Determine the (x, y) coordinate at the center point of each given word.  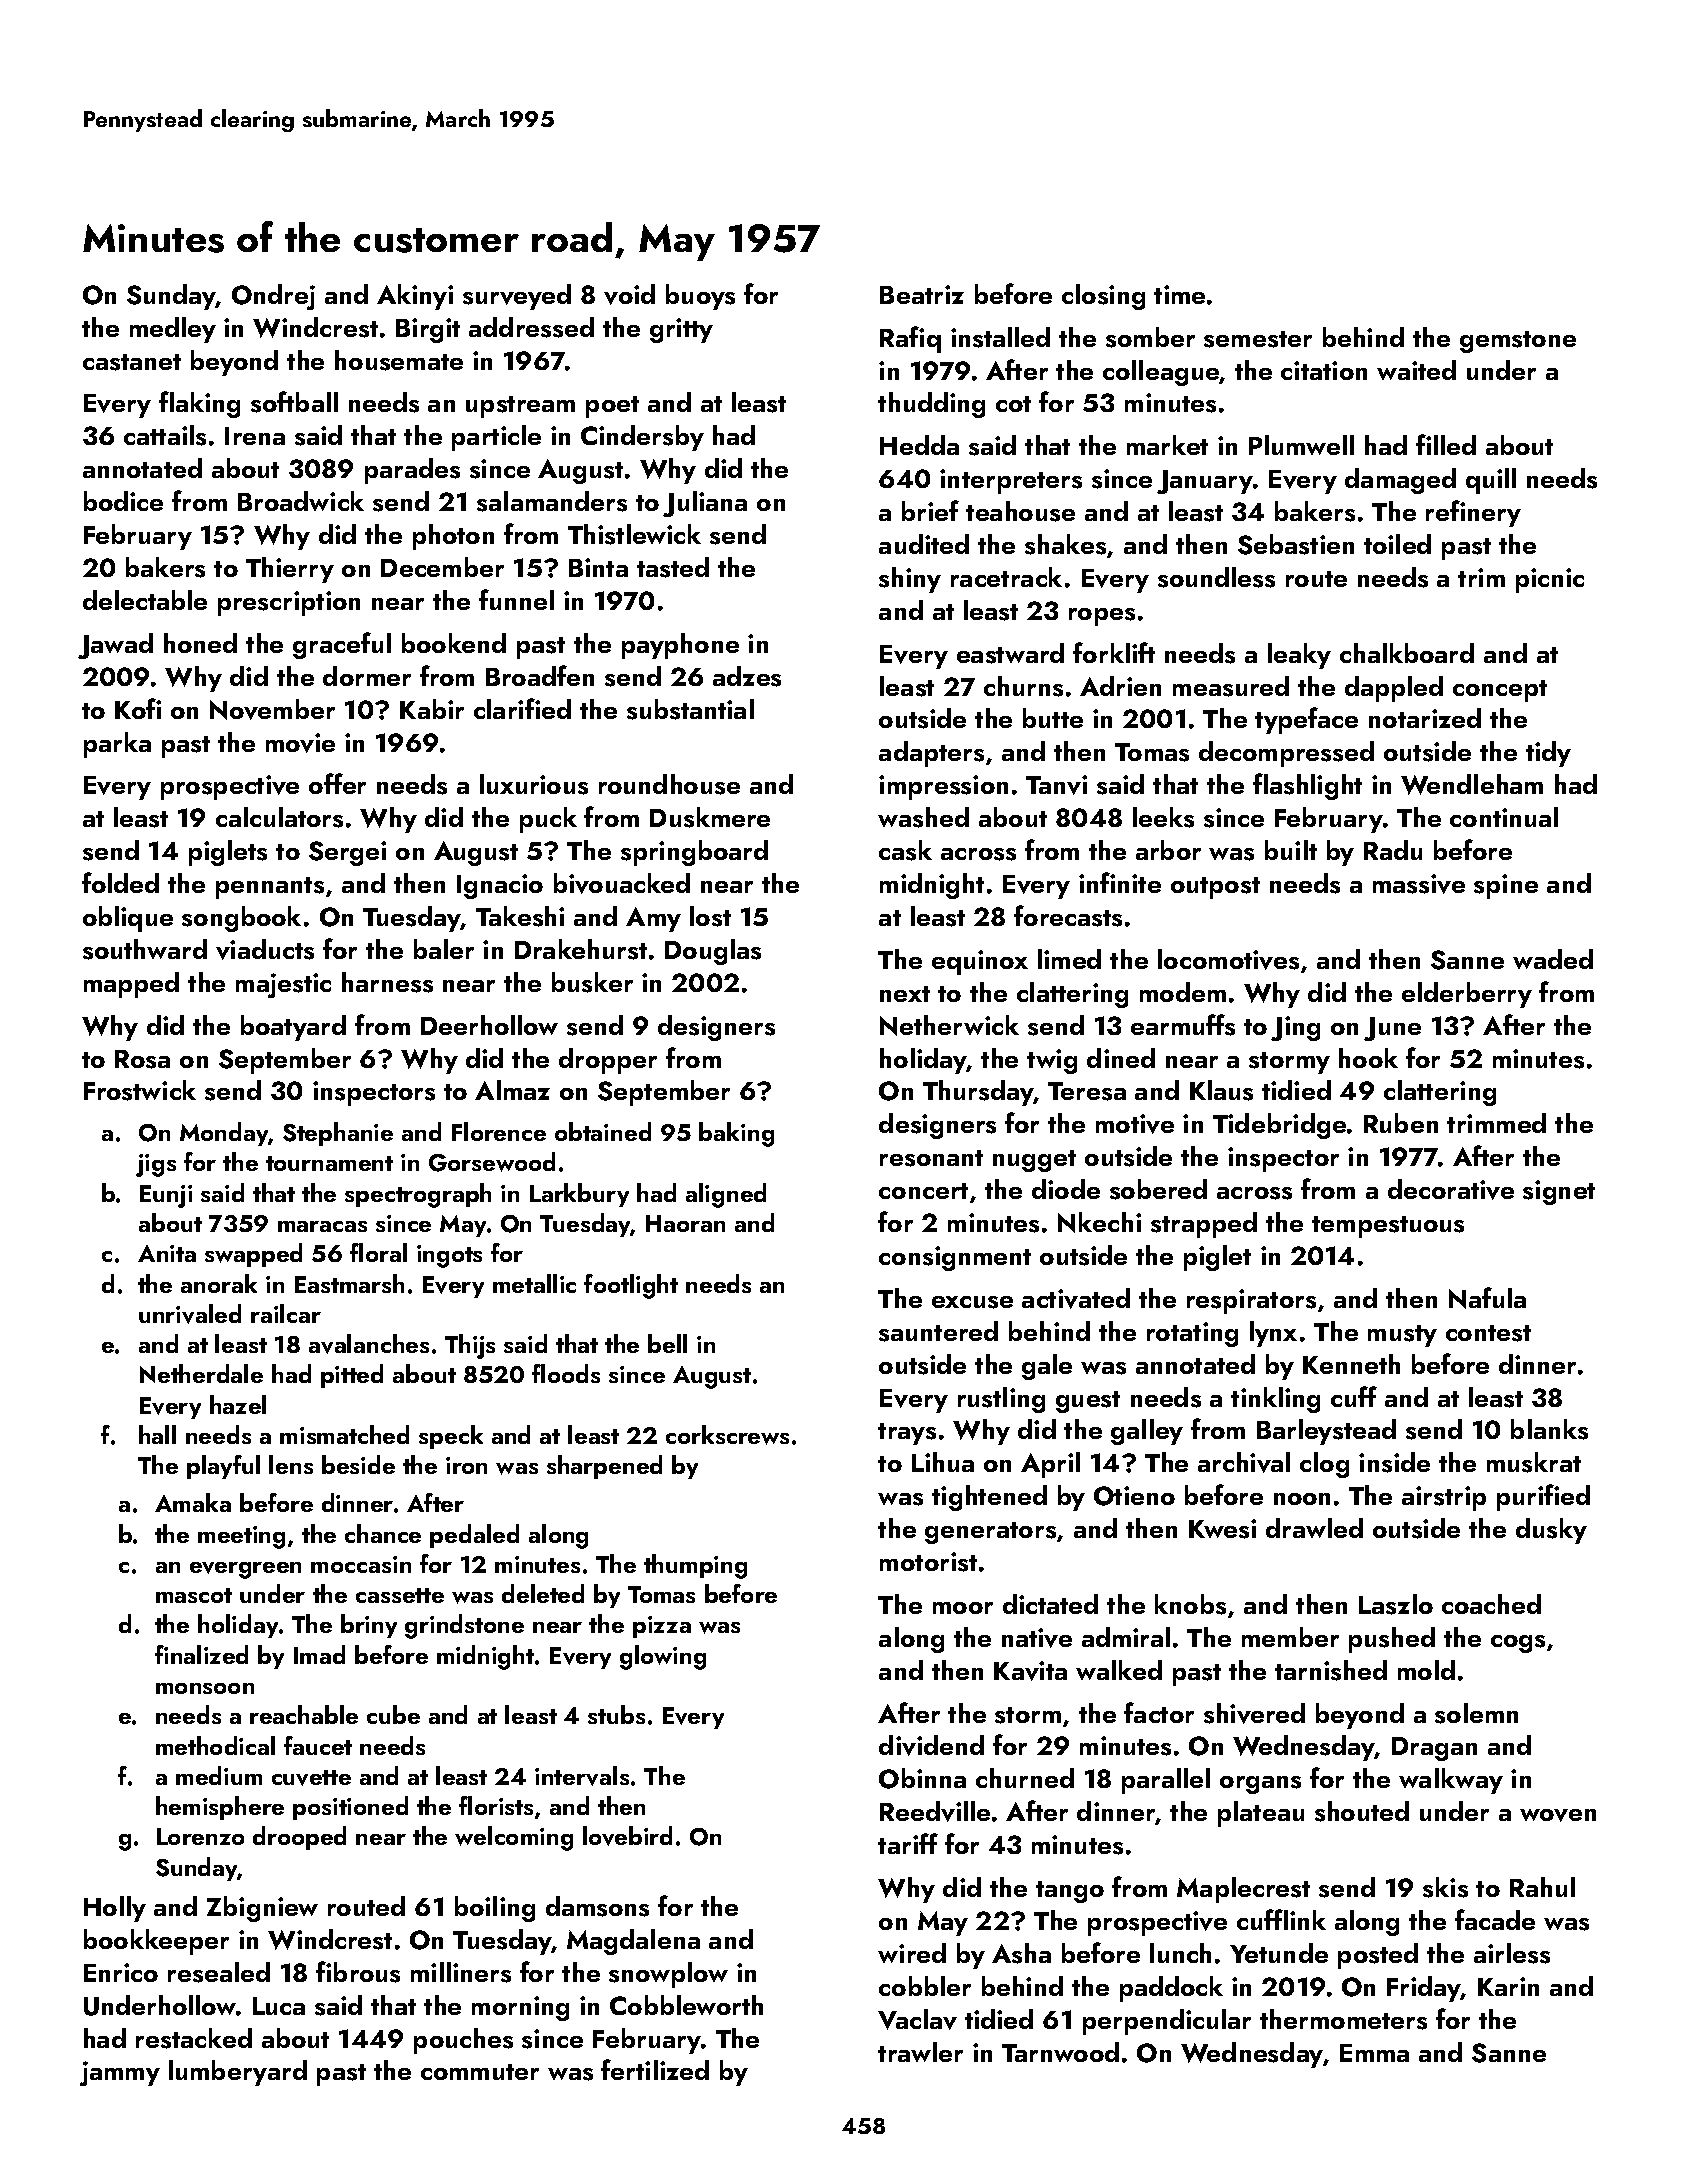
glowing (663, 1657)
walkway (1451, 1781)
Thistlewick (634, 534)
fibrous (358, 1972)
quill (1491, 481)
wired (912, 1953)
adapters (931, 754)
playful (223, 1467)
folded (120, 882)
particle (496, 438)
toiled (1397, 544)
